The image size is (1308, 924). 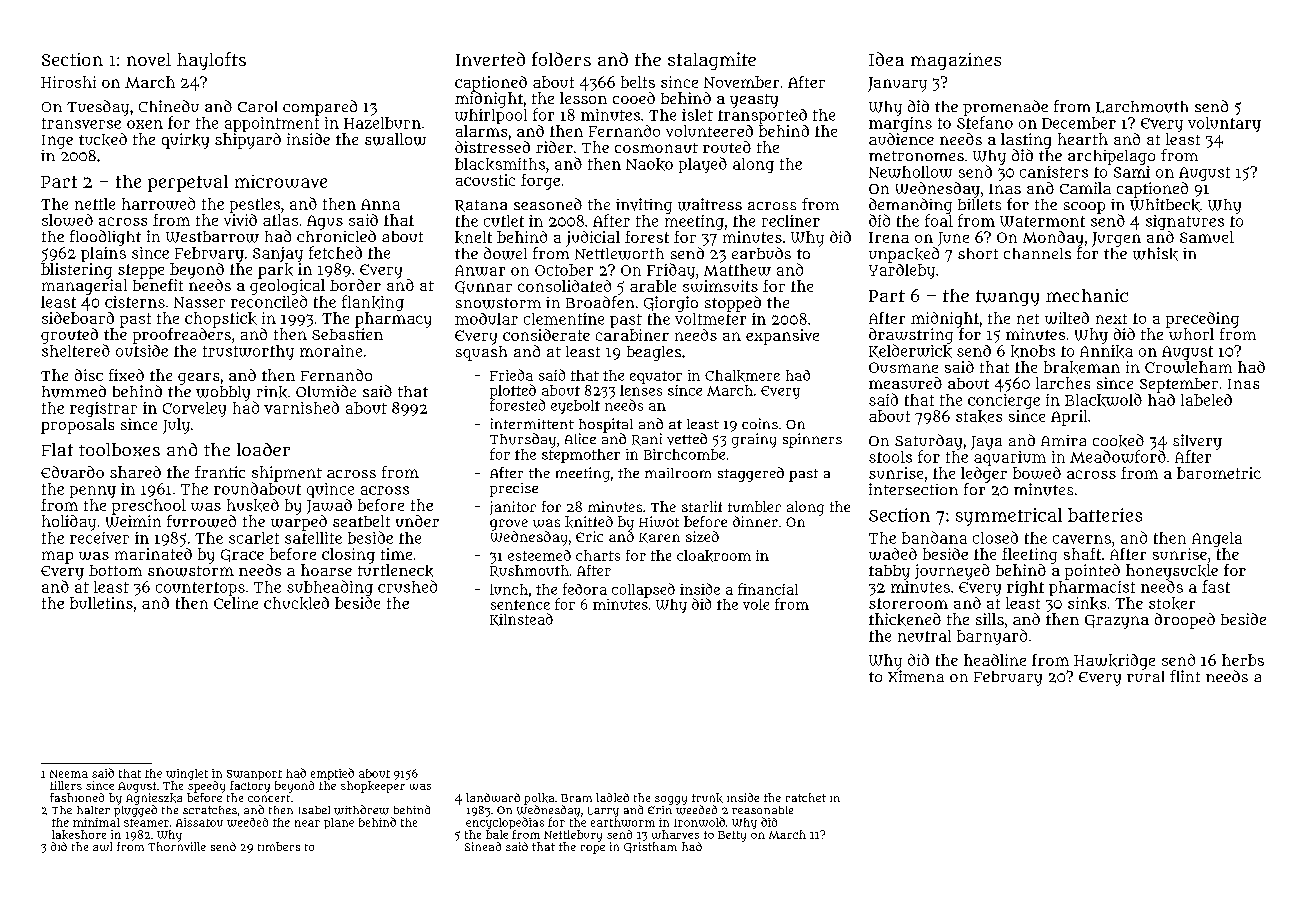 What do you see at coordinates (889, 572) in the screenshot?
I see `tabby` at bounding box center [889, 572].
